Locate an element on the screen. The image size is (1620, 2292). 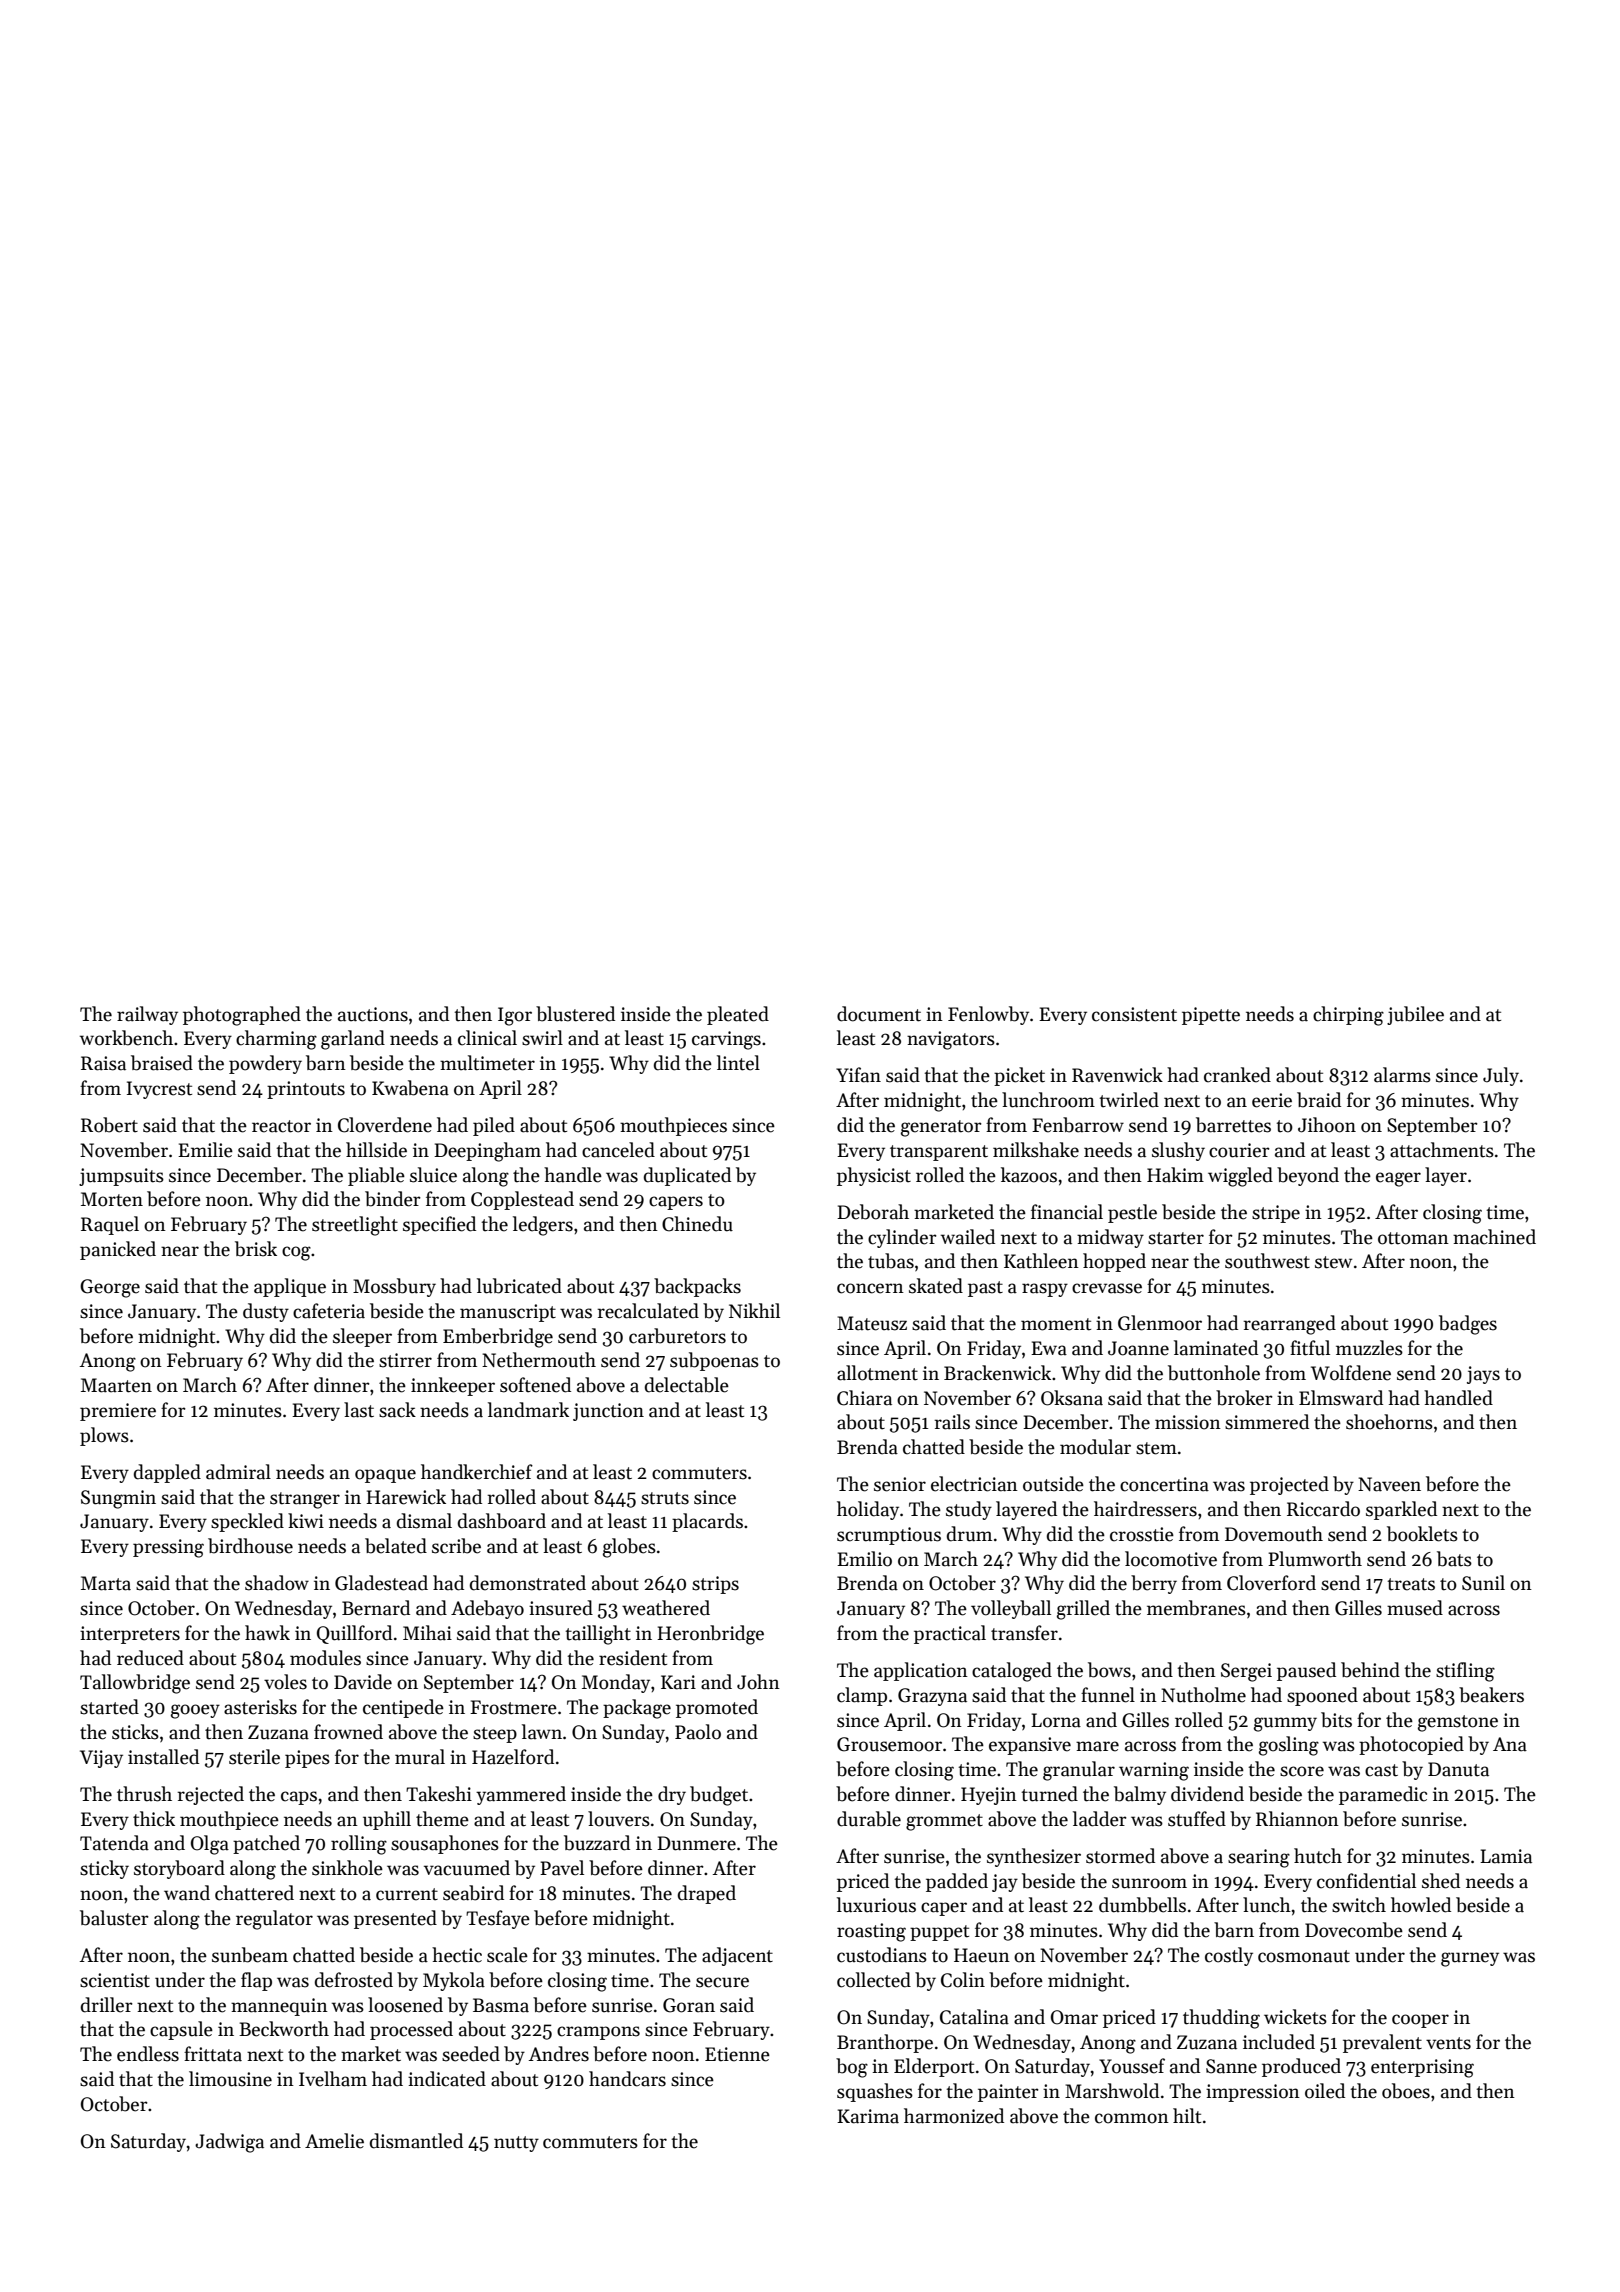
membranes is located at coordinates (1196, 1608).
